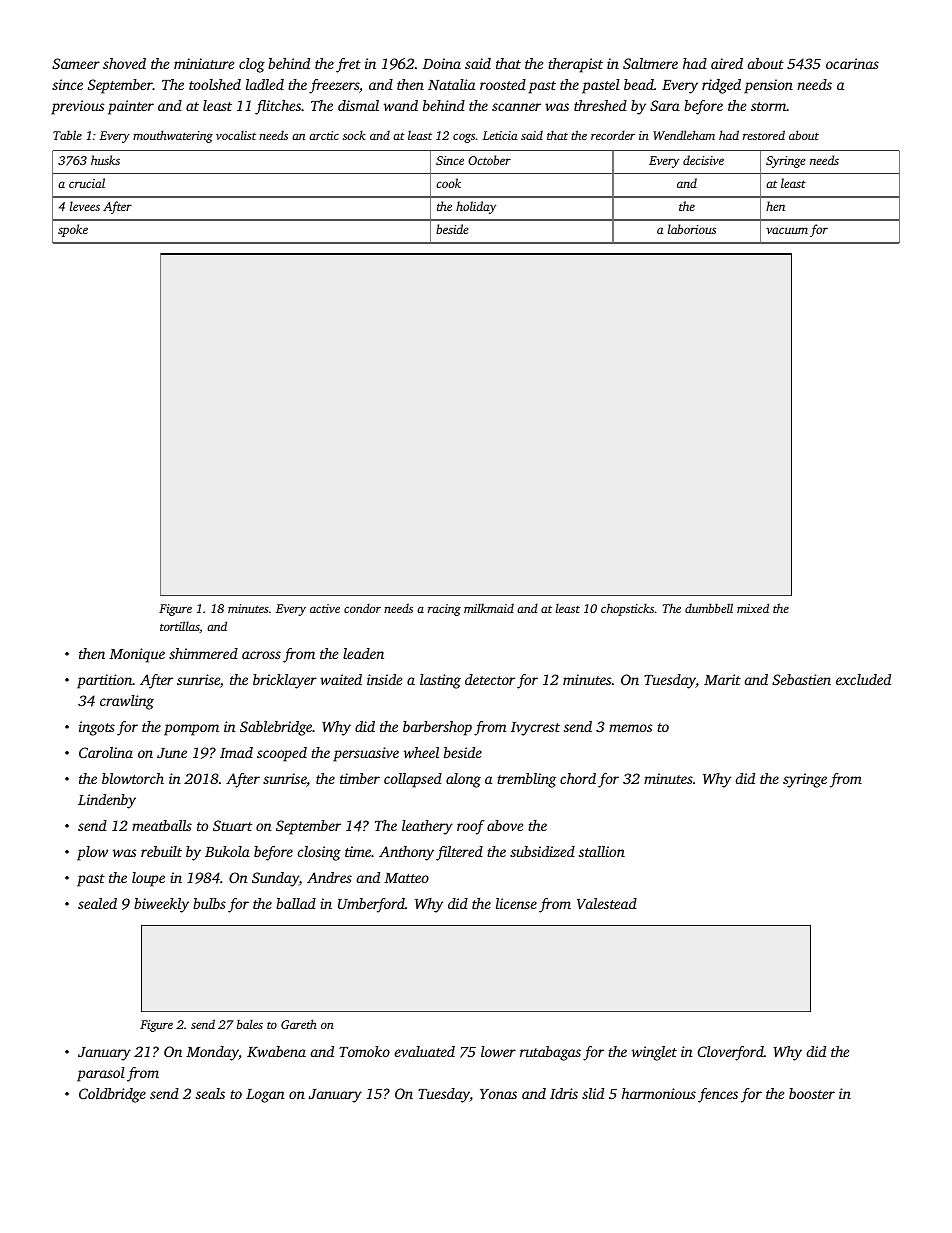 This page has height=1233, width=952. Describe the element at coordinates (275, 879) in the page. I see `Sunday` at that location.
